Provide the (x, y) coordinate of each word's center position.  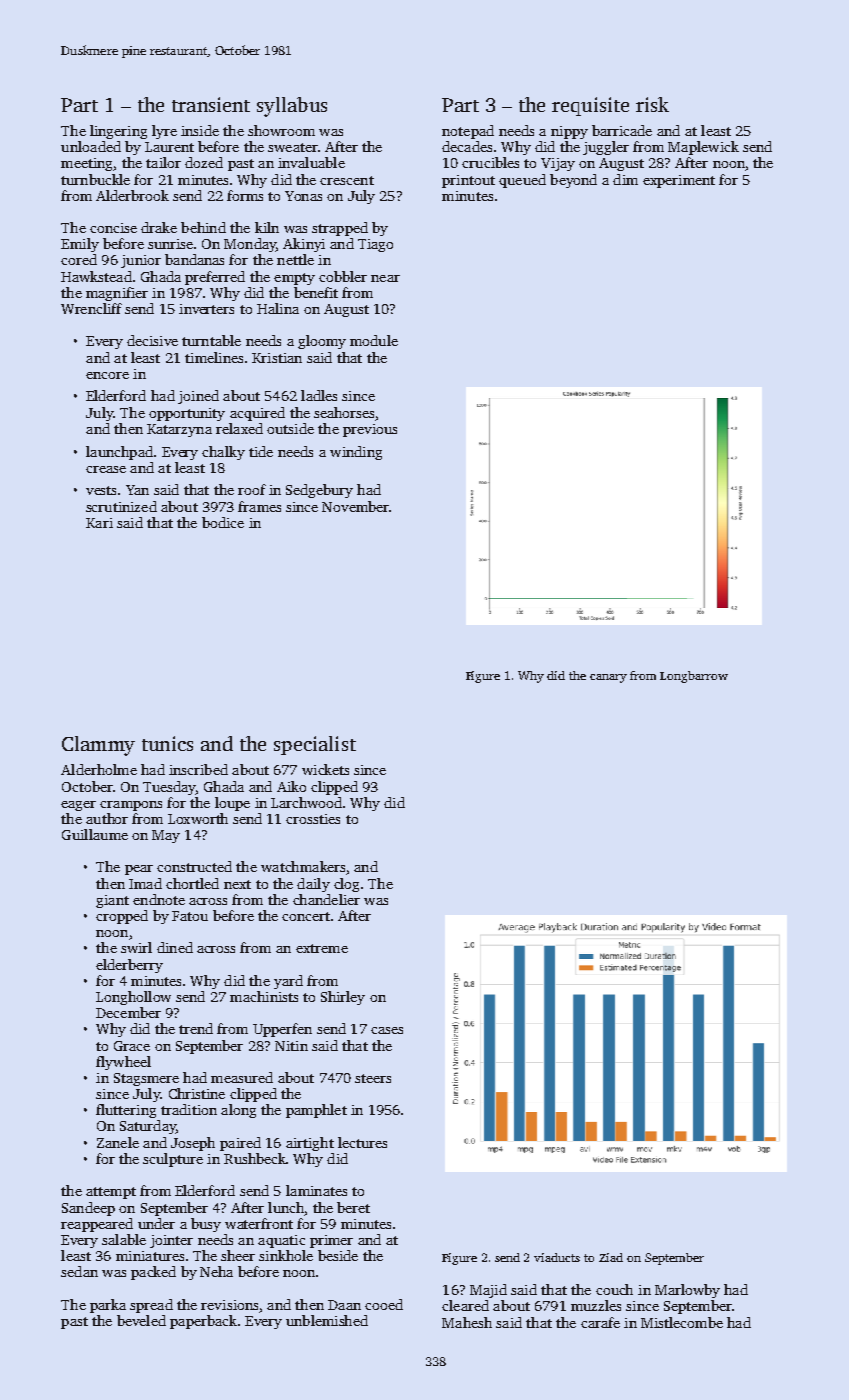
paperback (203, 1322)
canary (608, 678)
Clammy (98, 746)
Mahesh (467, 1322)
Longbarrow (694, 677)
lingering (118, 132)
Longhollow (133, 998)
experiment (679, 181)
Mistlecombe (682, 1322)
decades (467, 146)
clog (346, 885)
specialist (315, 745)
